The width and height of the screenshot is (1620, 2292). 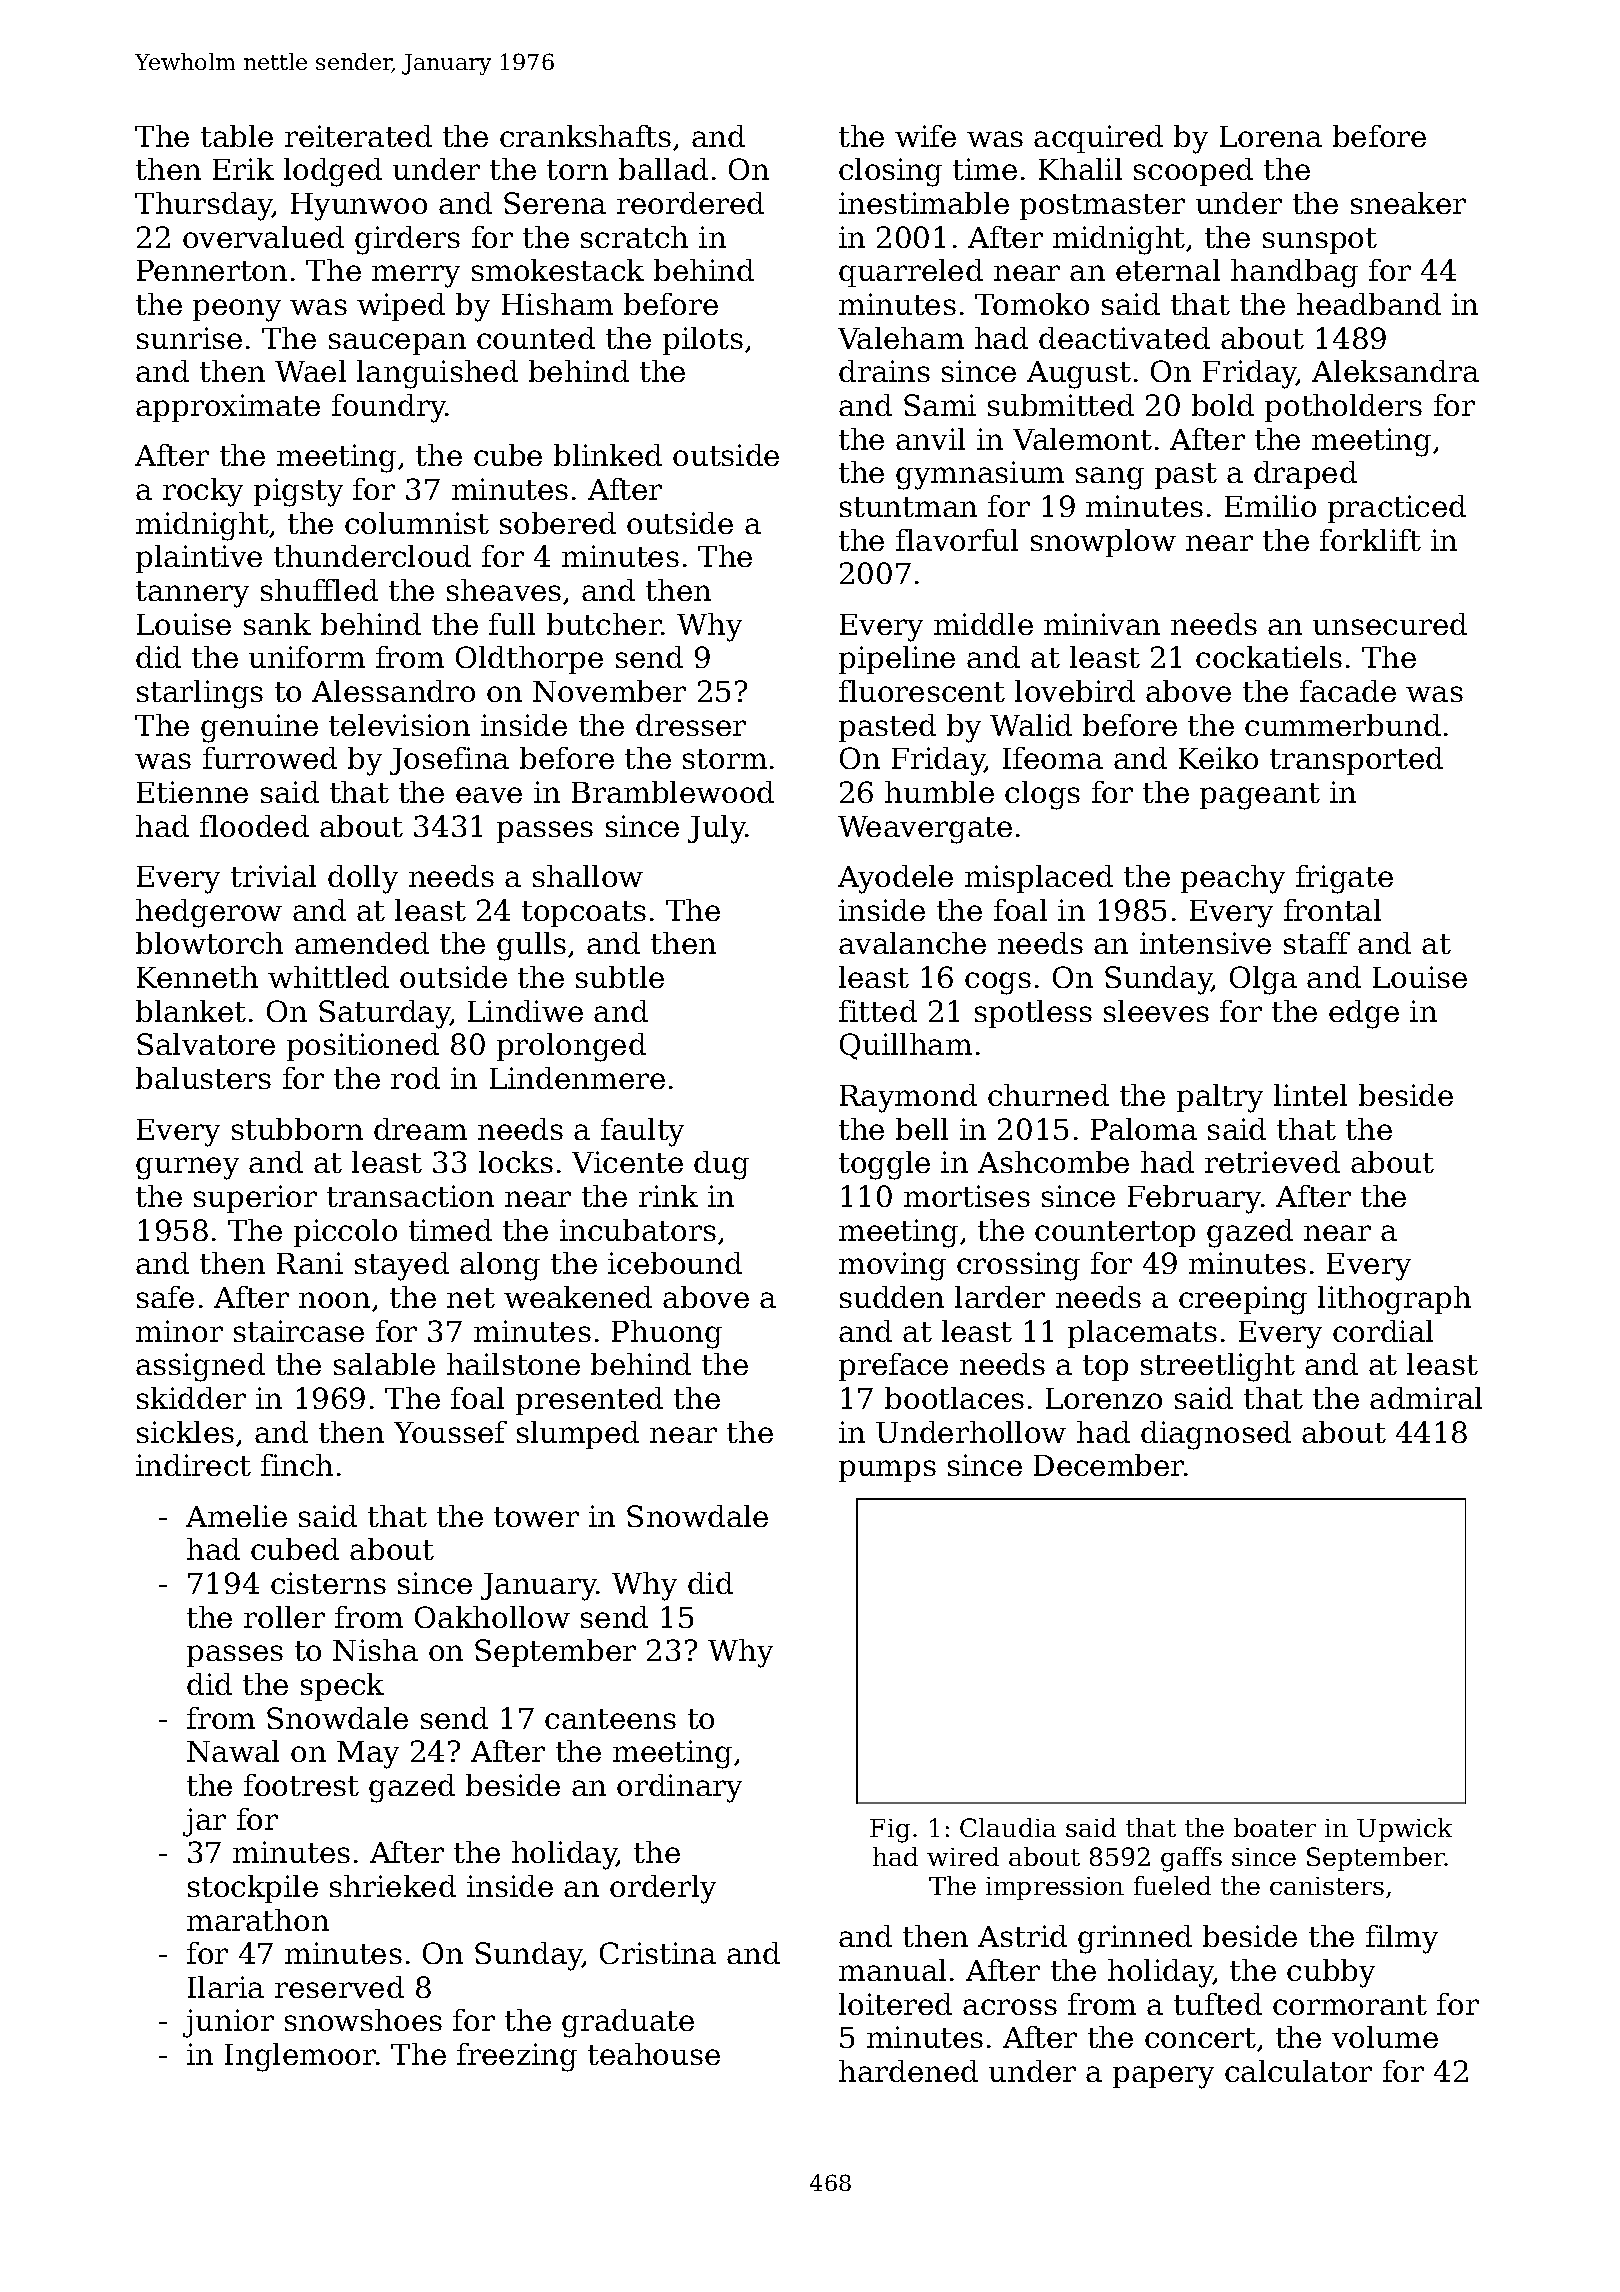 I want to click on hardened, so click(x=908, y=2071).
